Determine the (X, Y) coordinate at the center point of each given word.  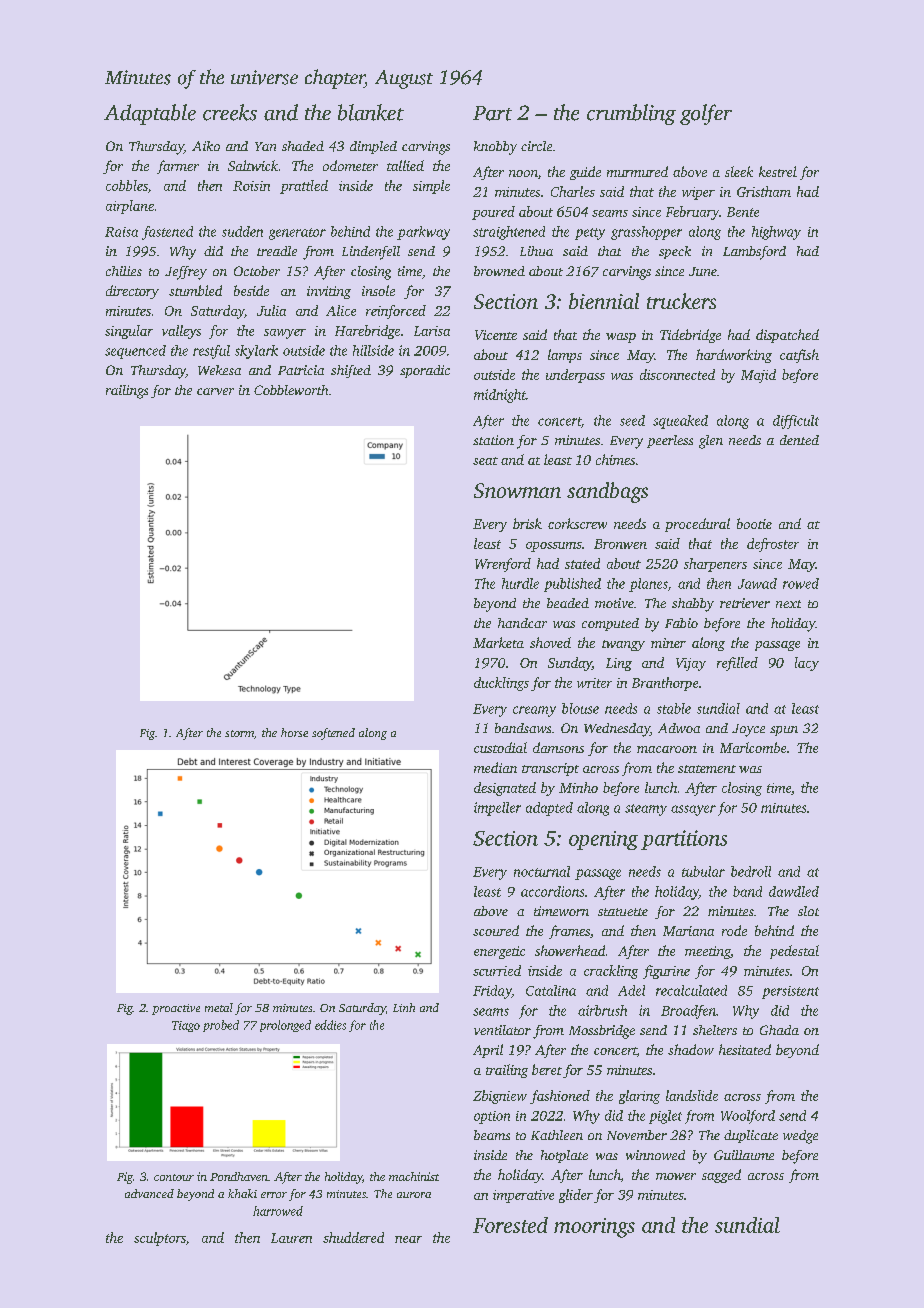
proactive (176, 1009)
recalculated (691, 990)
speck (675, 252)
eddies (330, 1025)
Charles (573, 191)
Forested (510, 1225)
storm (239, 733)
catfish (799, 356)
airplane (130, 207)
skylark (256, 352)
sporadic (425, 371)
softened (333, 734)
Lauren (291, 1238)
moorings (594, 1228)
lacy (807, 664)
